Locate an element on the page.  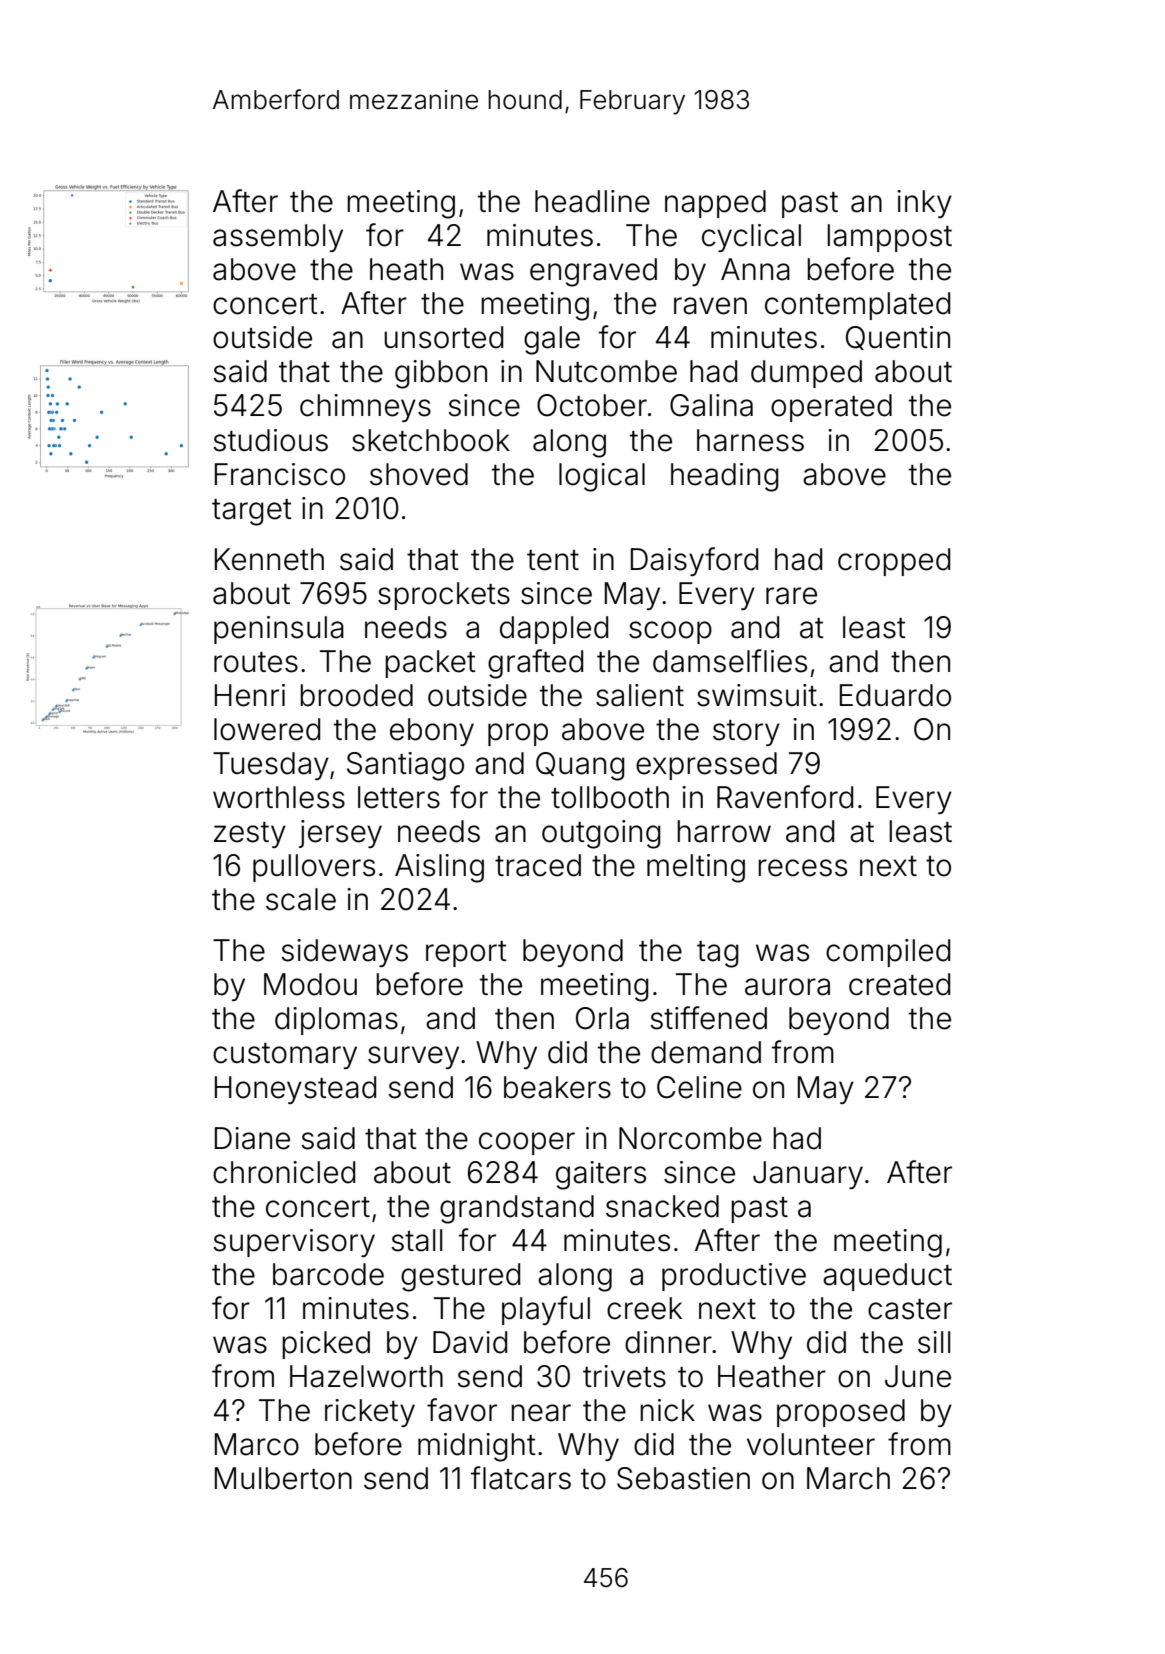
assembly is located at coordinates (278, 238).
